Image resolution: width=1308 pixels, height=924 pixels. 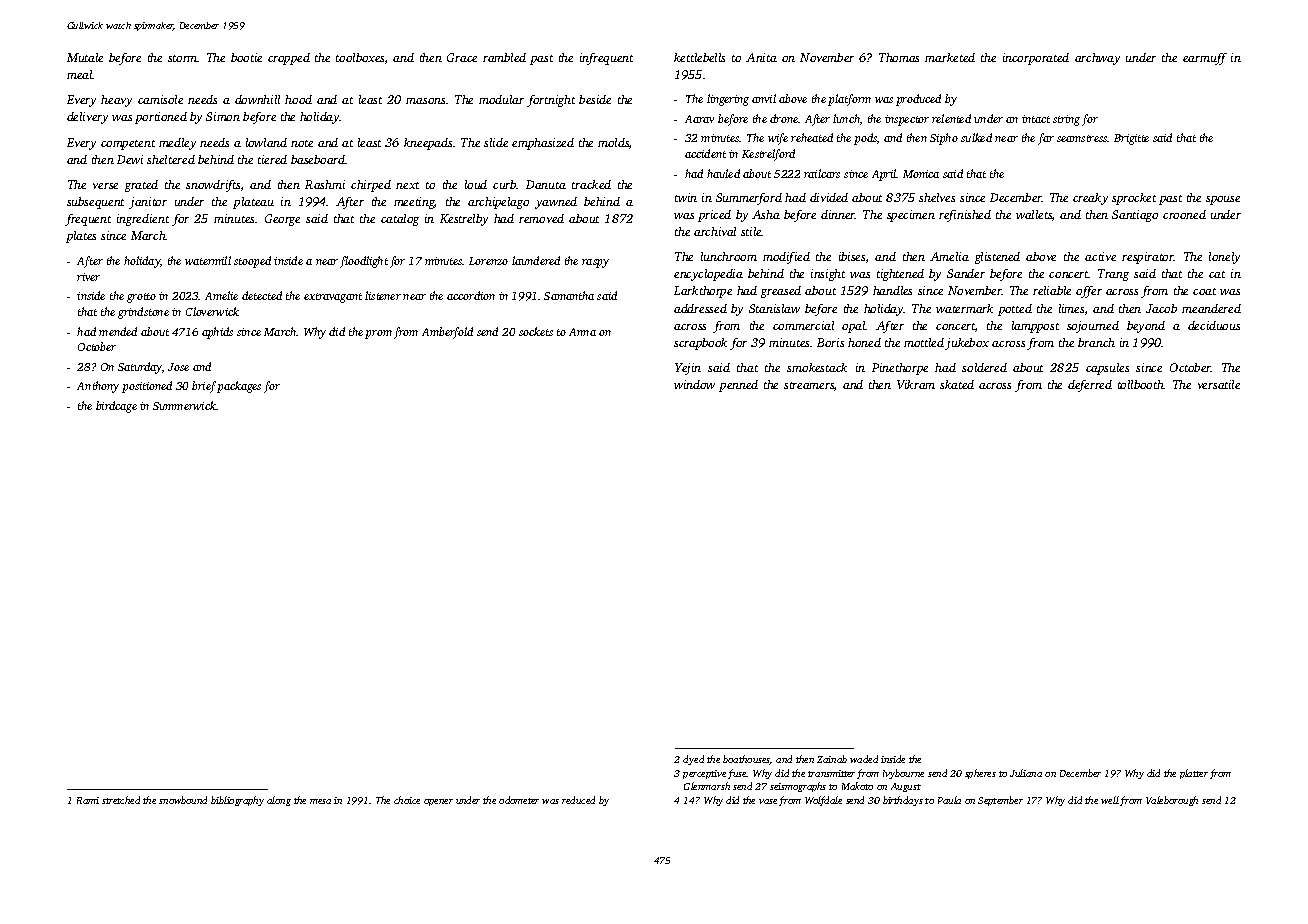 What do you see at coordinates (143, 313) in the screenshot?
I see `grindstone` at bounding box center [143, 313].
